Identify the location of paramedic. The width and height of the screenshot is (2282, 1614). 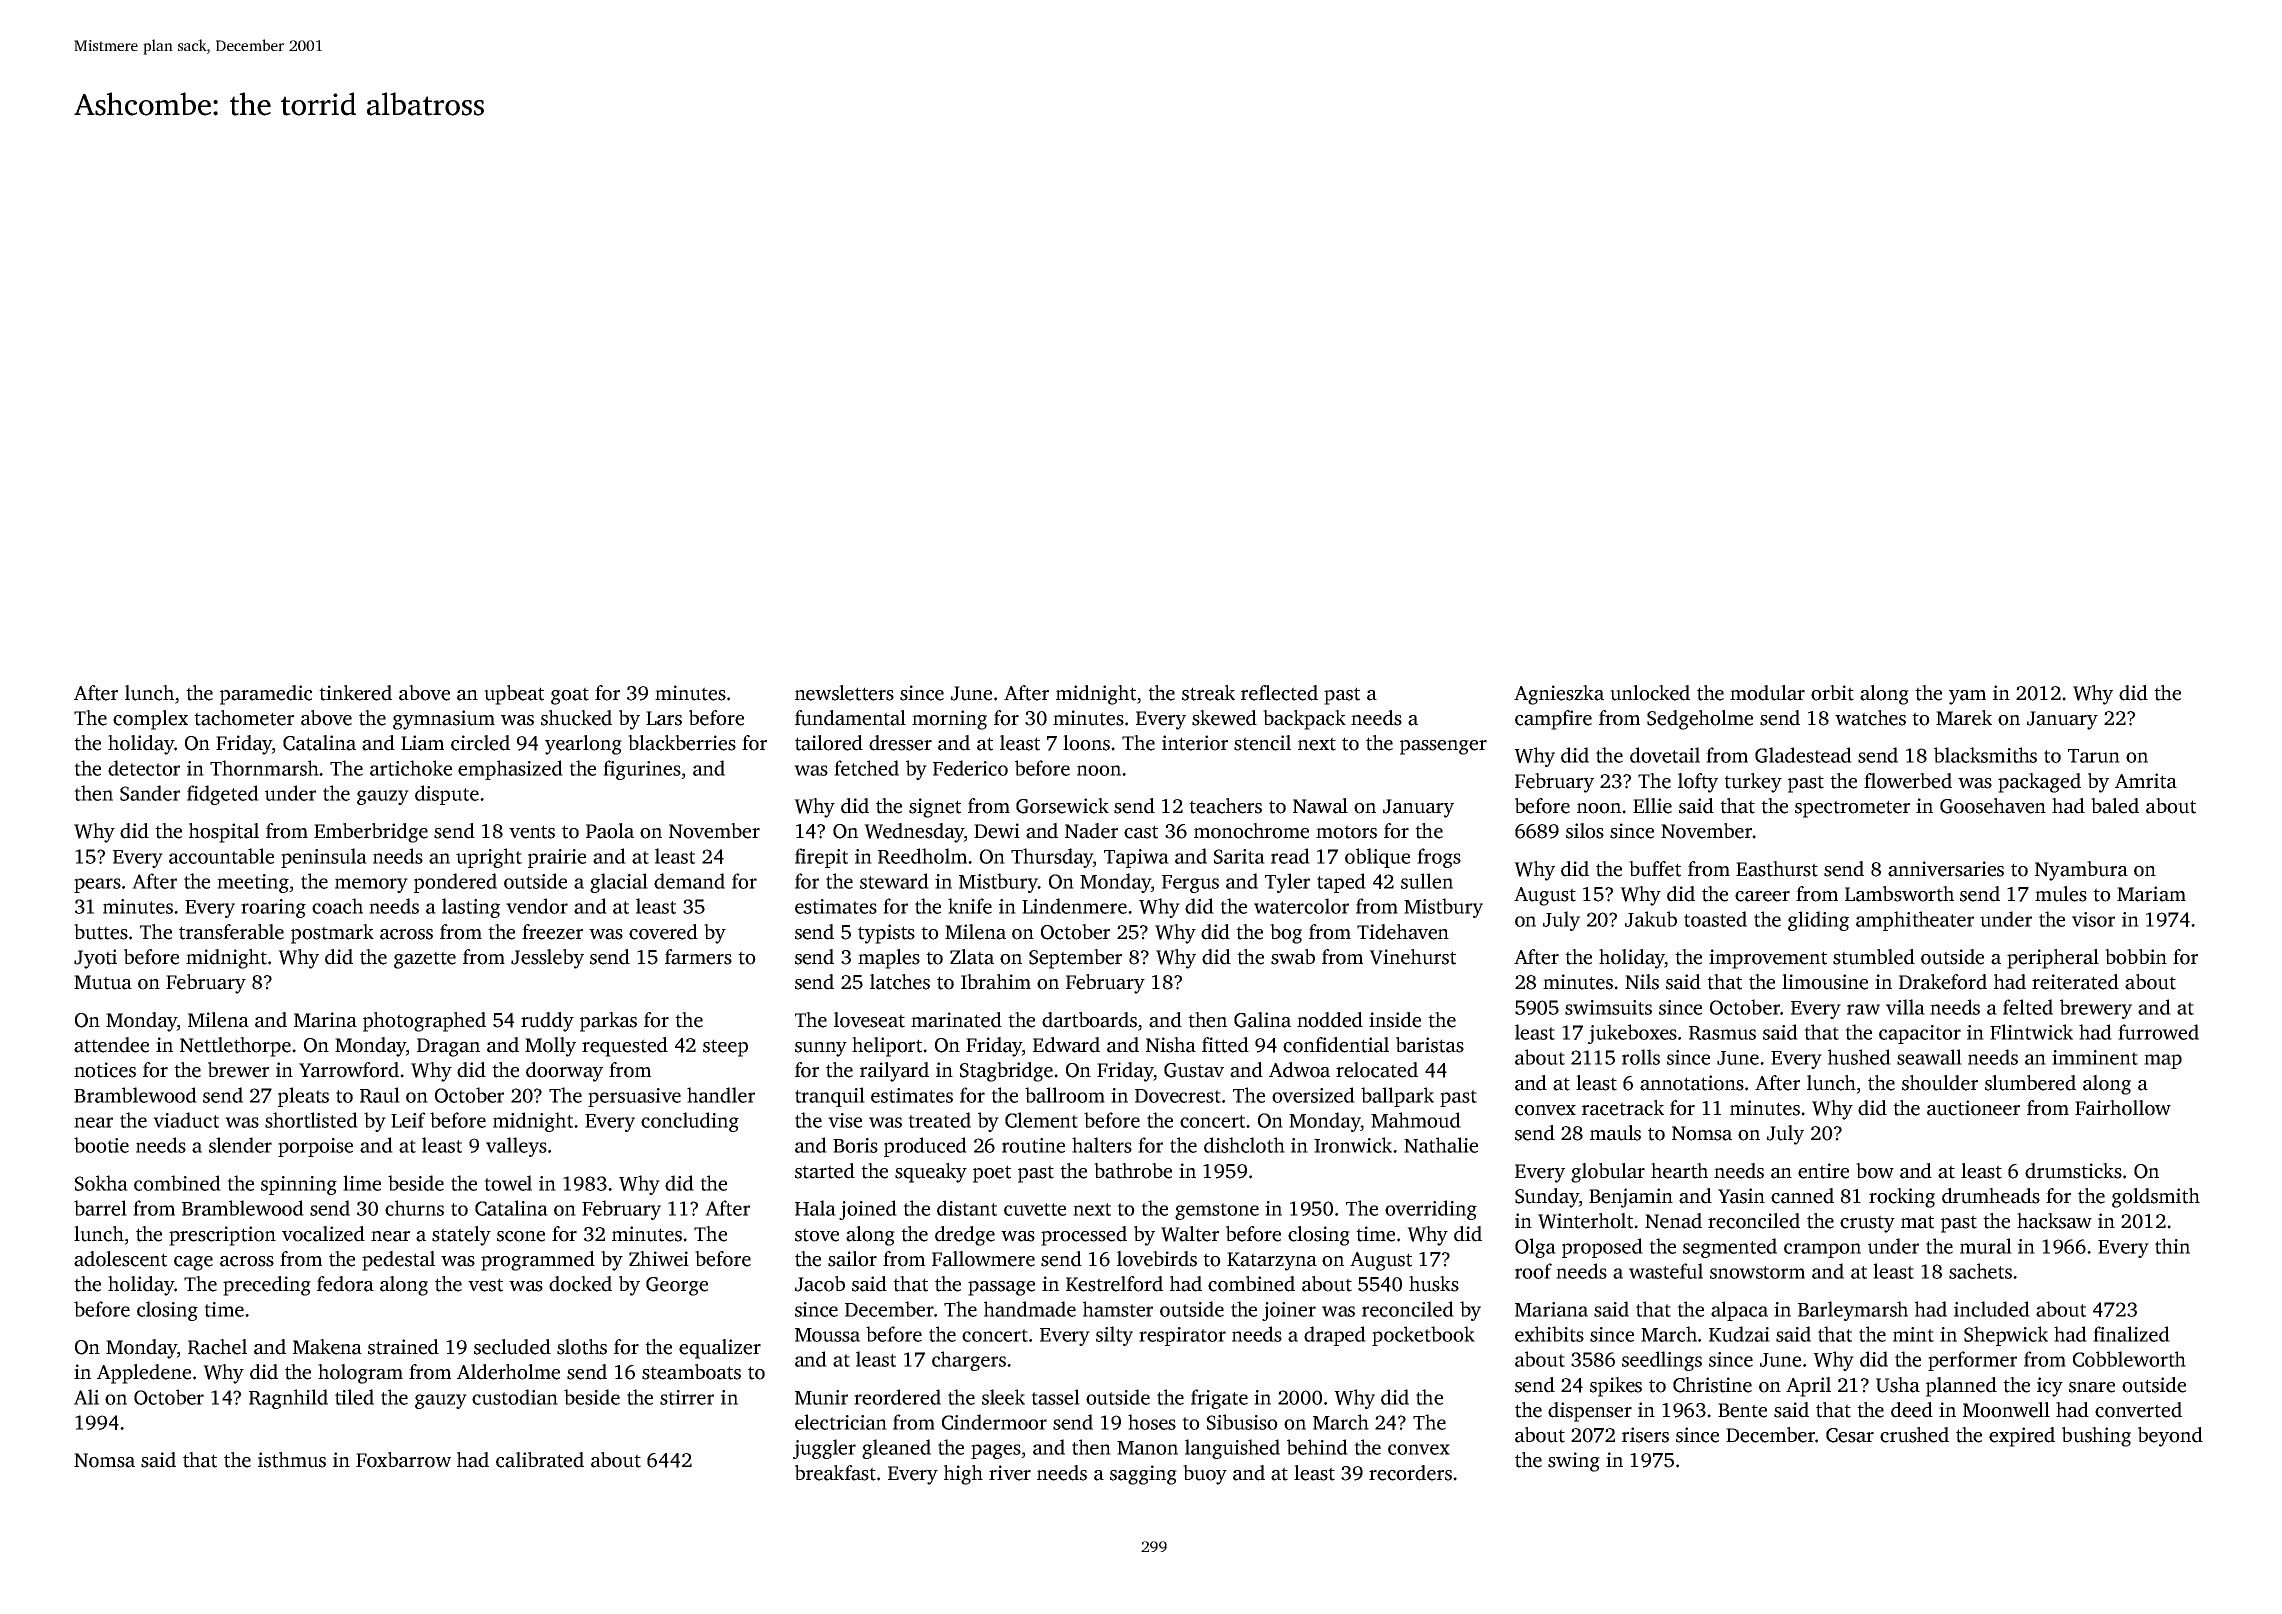
(266, 695).
